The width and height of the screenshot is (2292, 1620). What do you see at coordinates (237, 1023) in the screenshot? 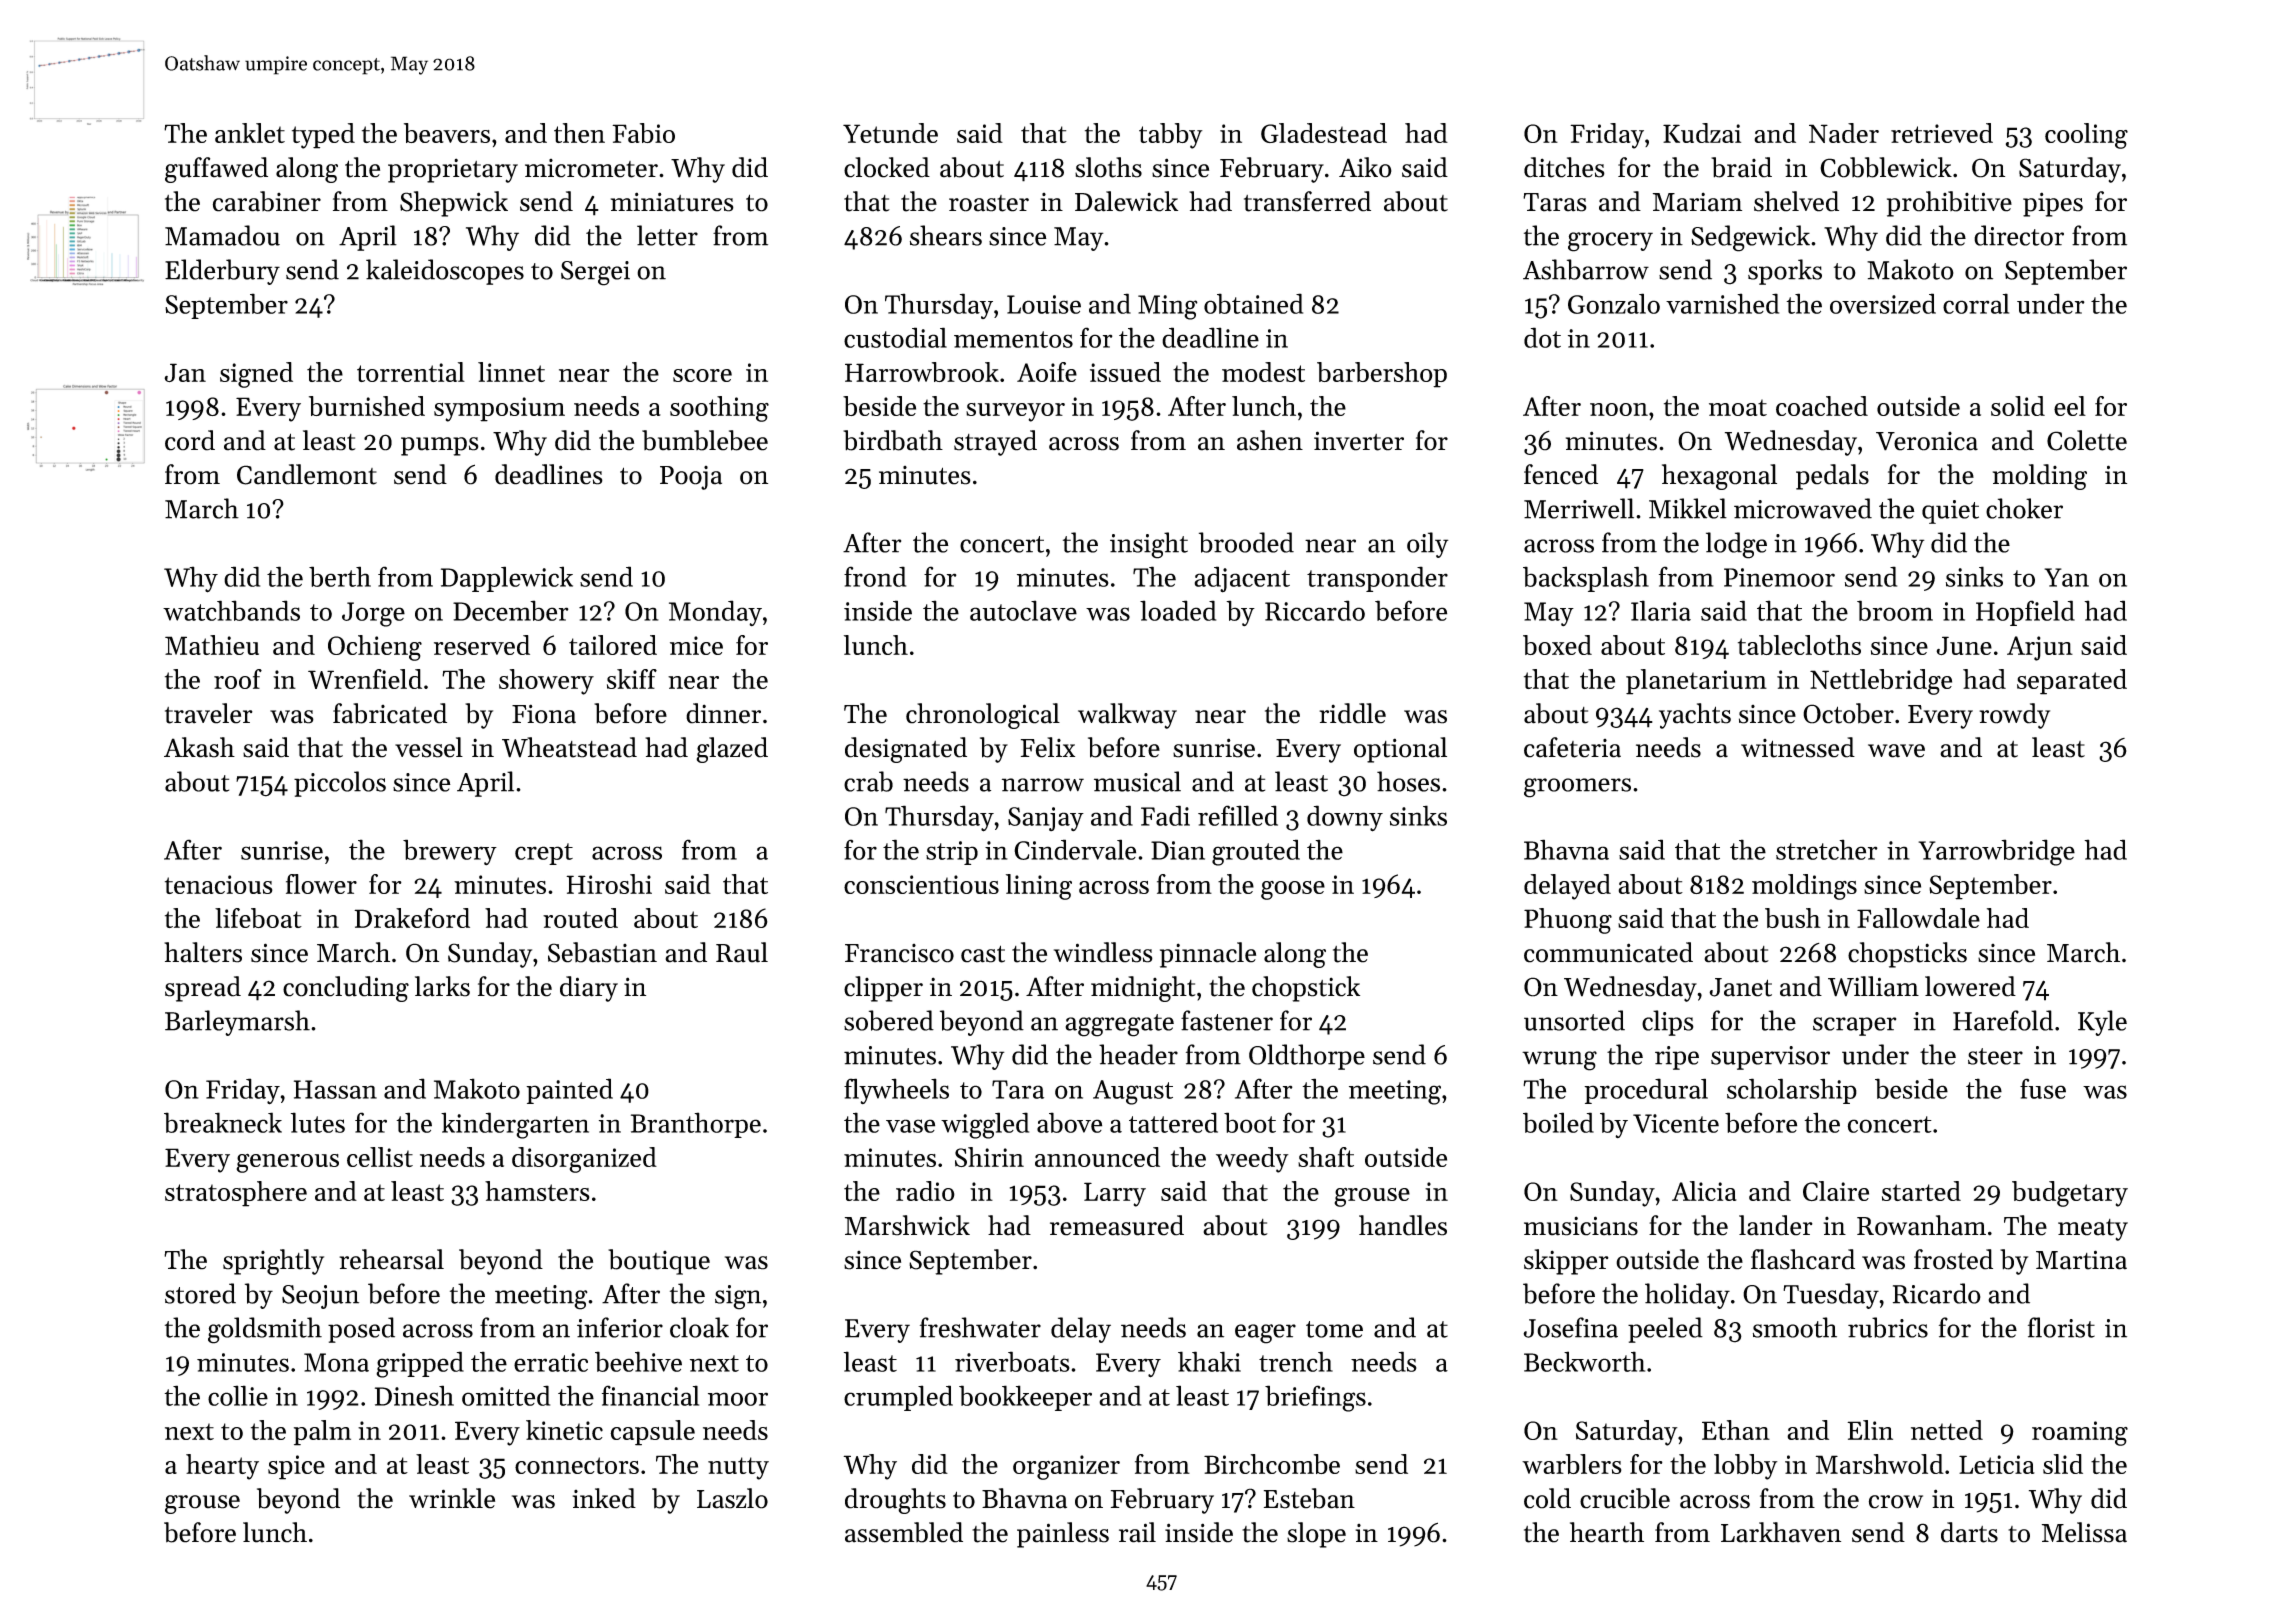
I see `Barleymarsh` at bounding box center [237, 1023].
